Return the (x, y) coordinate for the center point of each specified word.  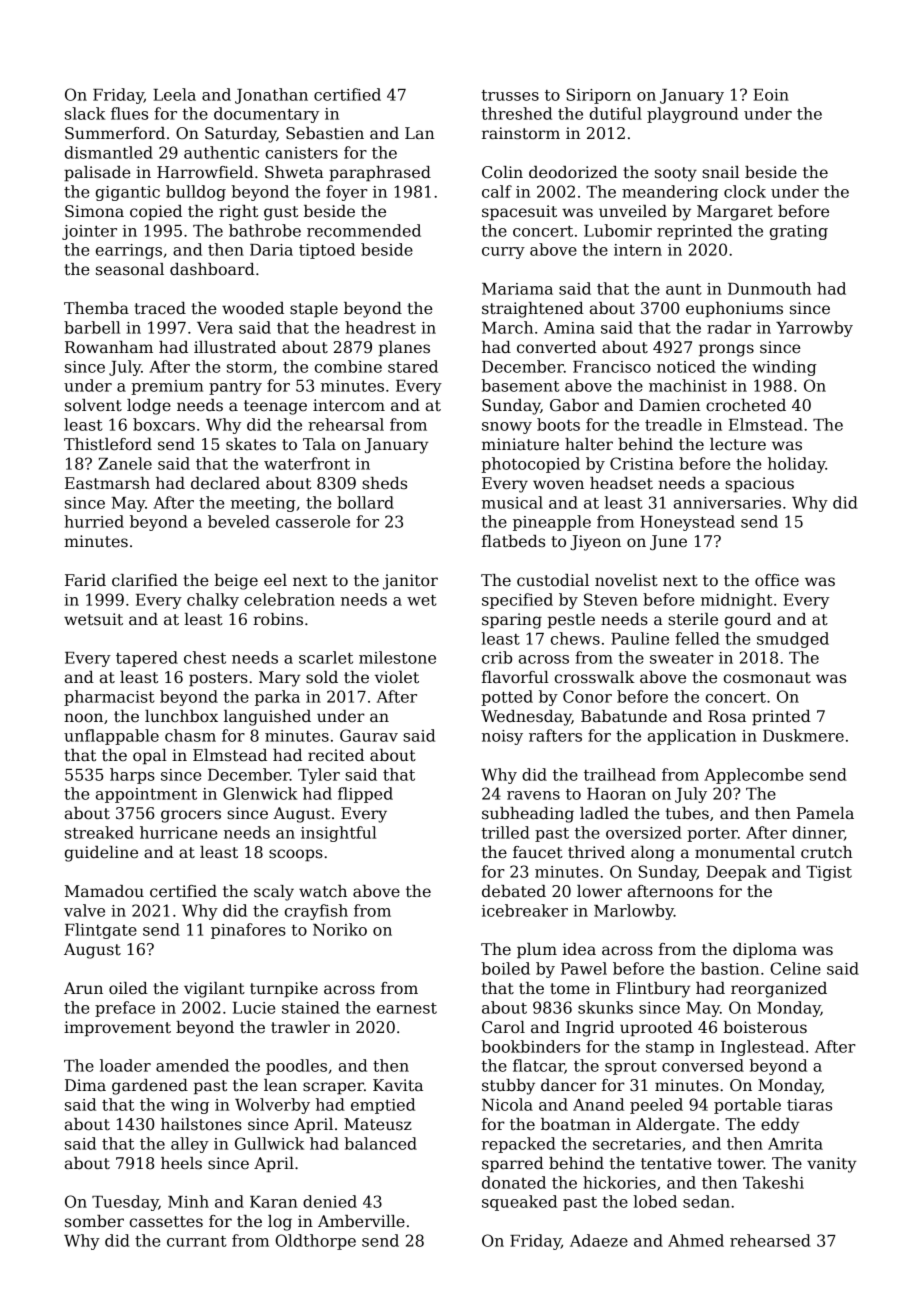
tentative (676, 1163)
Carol (503, 1027)
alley (190, 1145)
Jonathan (271, 96)
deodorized (573, 172)
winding (784, 368)
